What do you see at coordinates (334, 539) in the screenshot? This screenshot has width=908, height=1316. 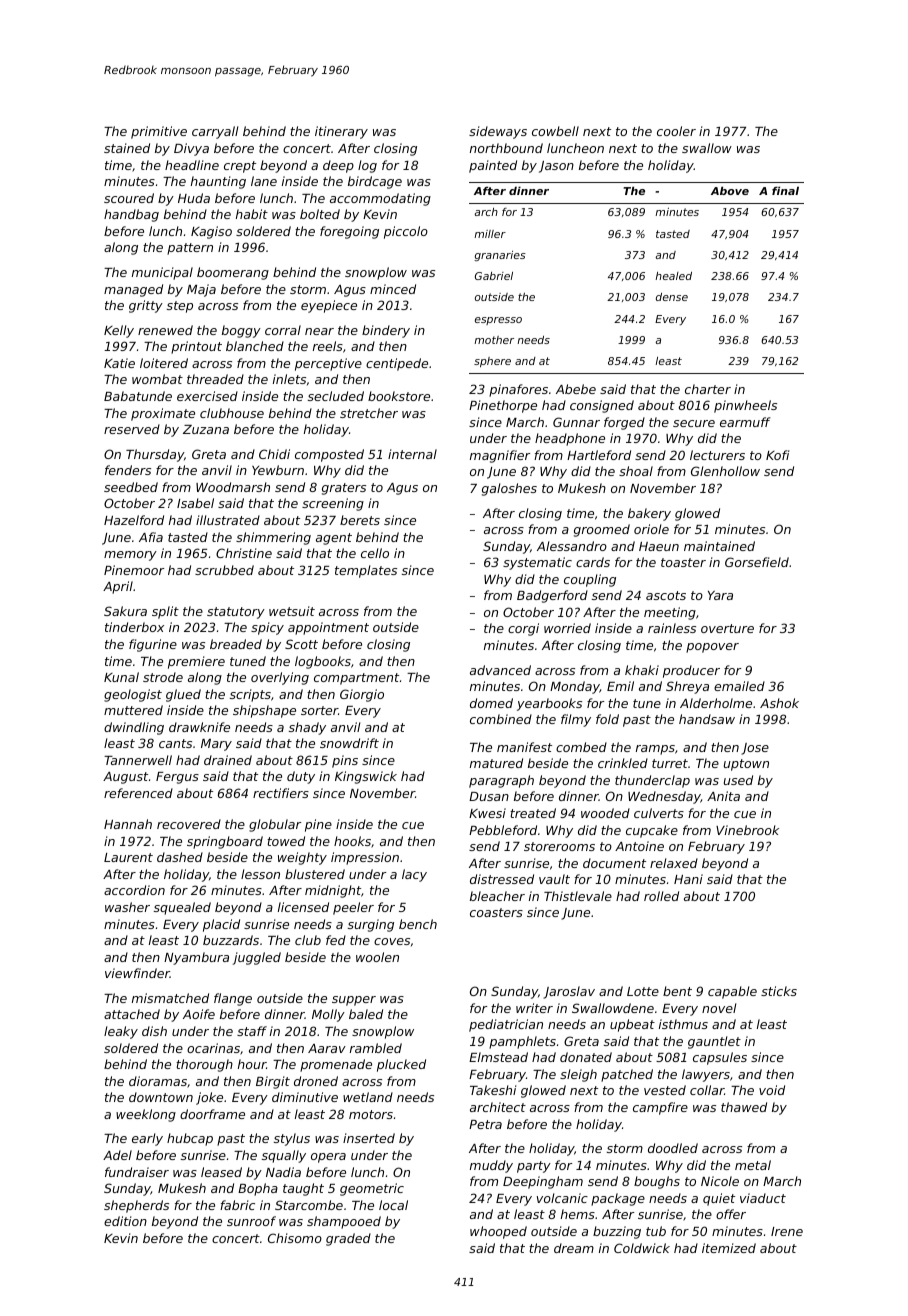 I see `agent` at bounding box center [334, 539].
